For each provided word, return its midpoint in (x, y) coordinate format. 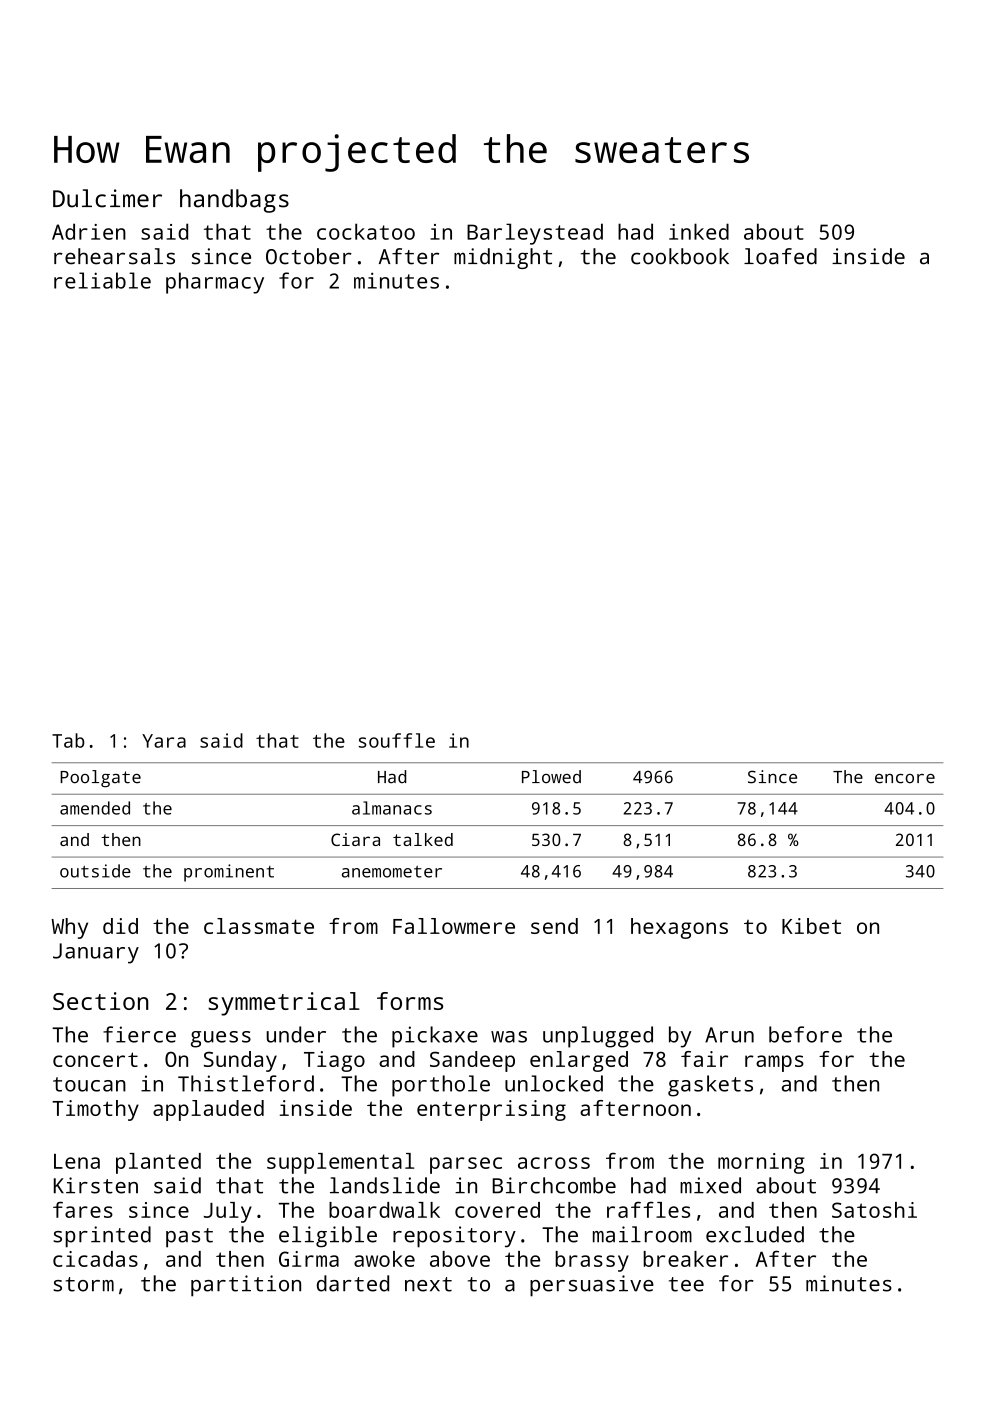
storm (83, 1284)
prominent (229, 873)
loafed (780, 256)
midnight (503, 258)
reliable (102, 280)
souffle (396, 740)
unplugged (598, 1037)
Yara (164, 741)
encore (905, 779)
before (805, 1034)
